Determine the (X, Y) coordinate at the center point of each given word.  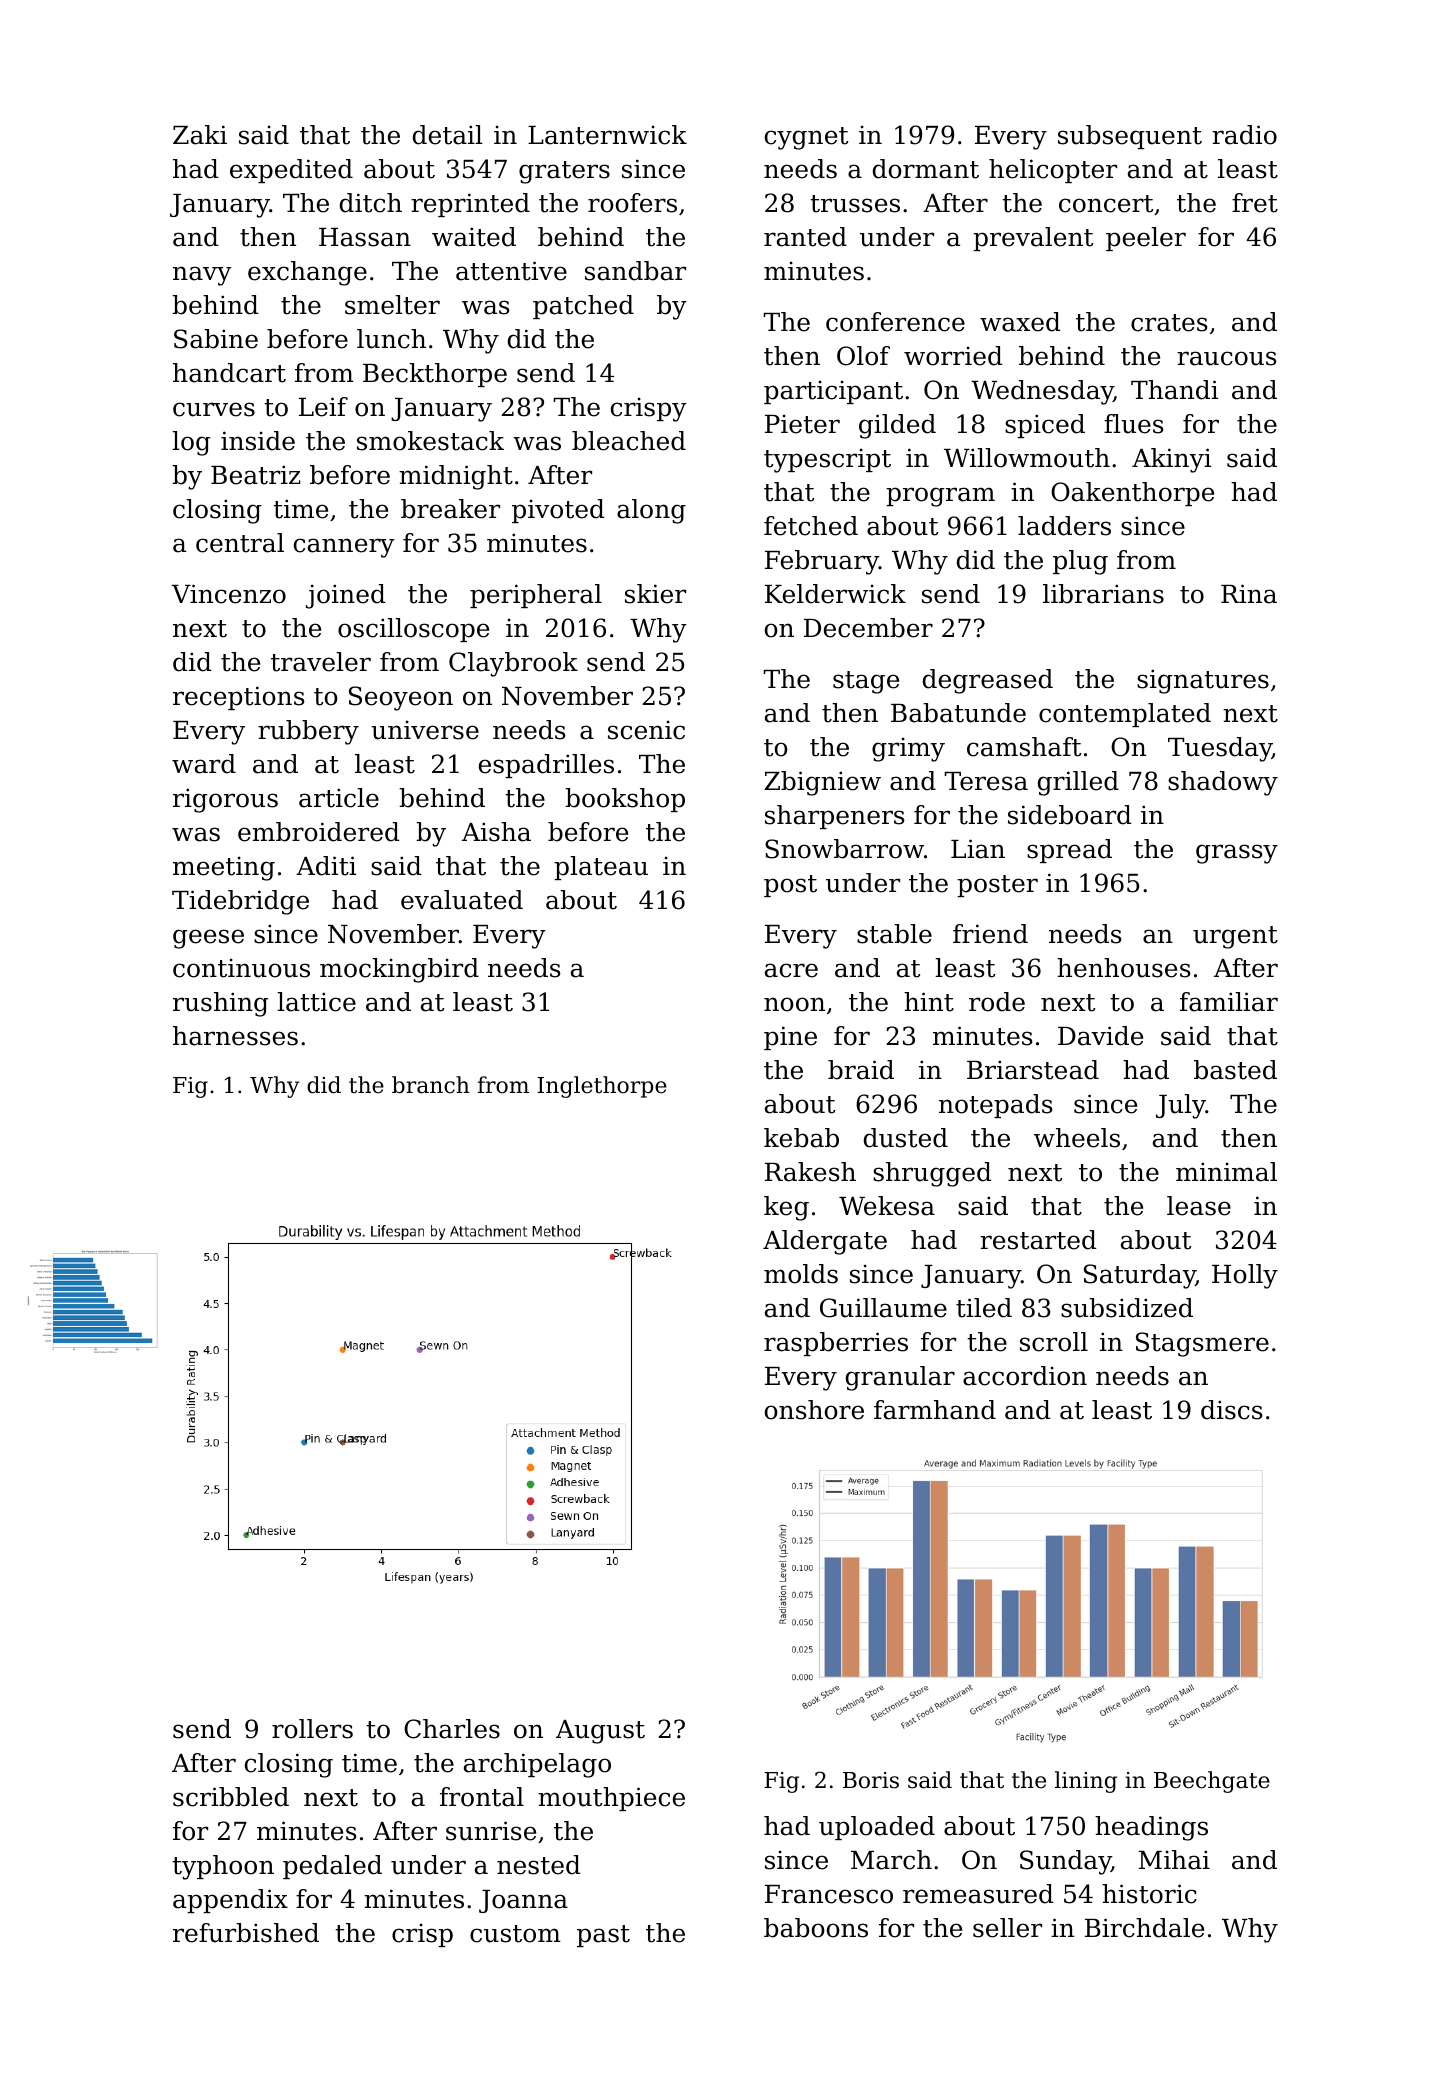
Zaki (200, 135)
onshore (814, 1410)
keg (786, 1208)
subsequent (1130, 137)
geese (208, 939)
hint (929, 1002)
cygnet (806, 138)
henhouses (1124, 968)
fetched (811, 526)
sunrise (491, 1831)
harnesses (235, 1036)
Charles (452, 1729)
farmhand (935, 1410)
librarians (1103, 594)
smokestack (430, 441)
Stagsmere (1202, 1344)
